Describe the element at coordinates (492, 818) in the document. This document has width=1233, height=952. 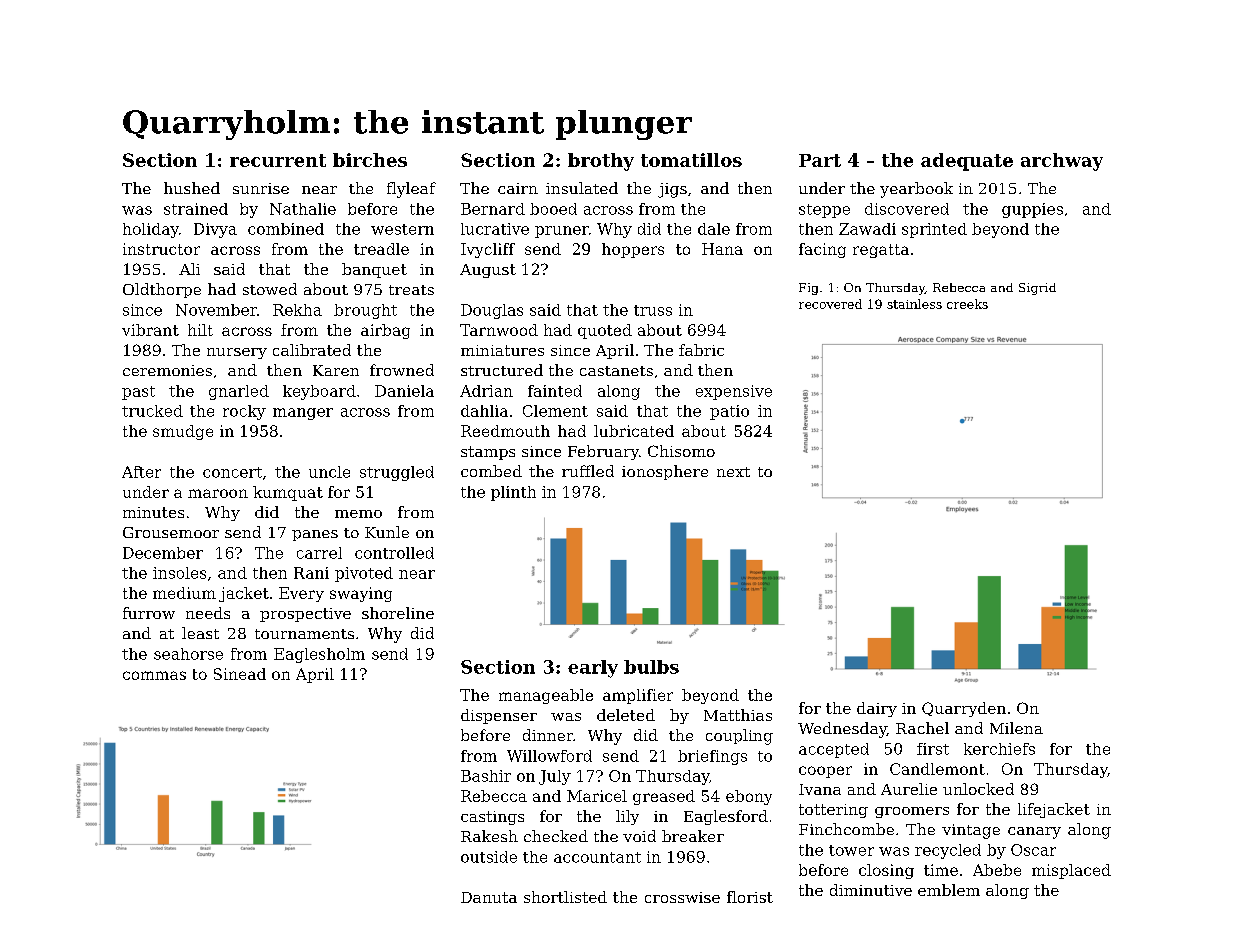
I see `castings` at that location.
